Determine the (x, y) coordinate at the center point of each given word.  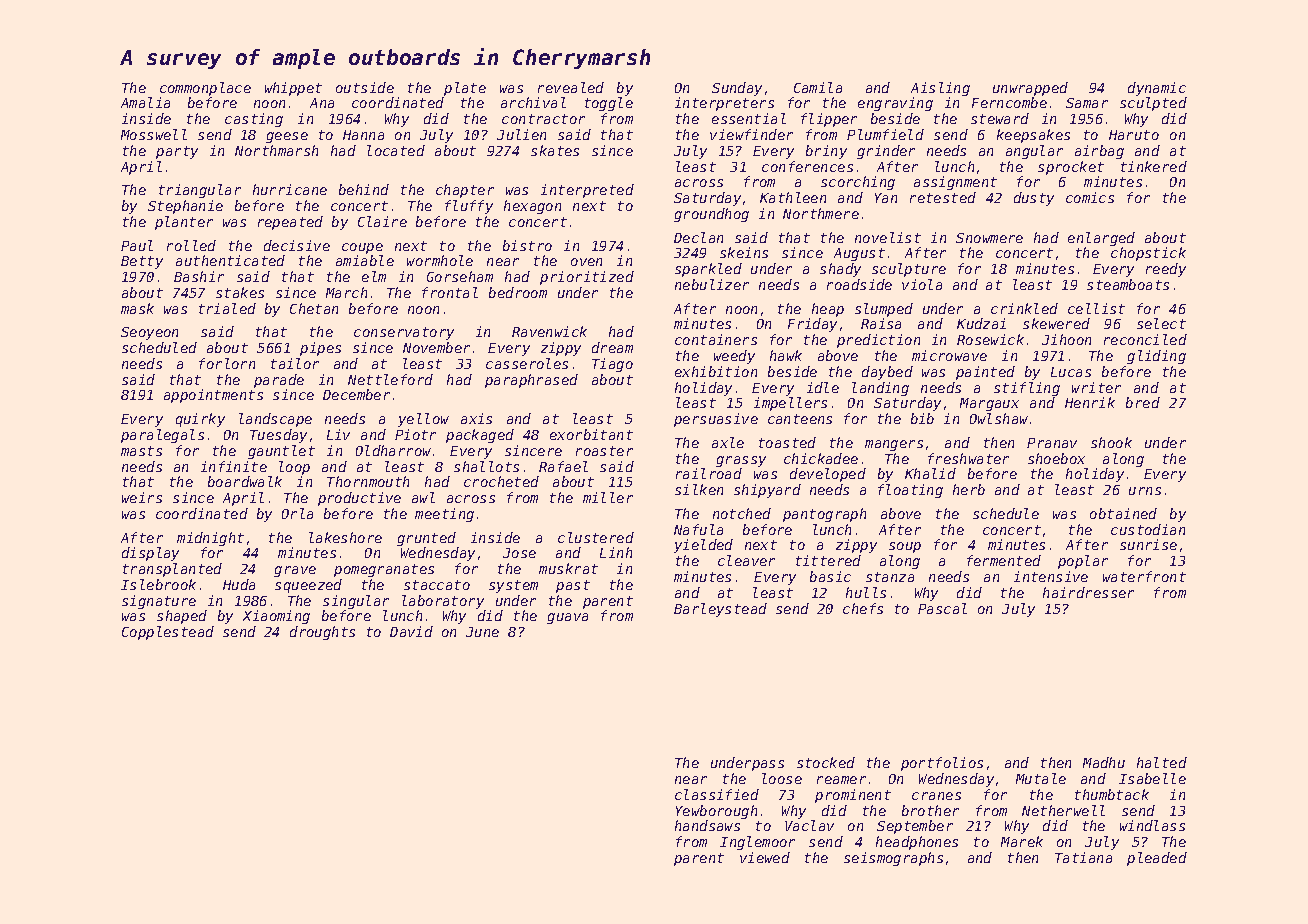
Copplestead (168, 633)
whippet (293, 89)
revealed (571, 87)
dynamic (1157, 89)
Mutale (1041, 778)
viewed (765, 857)
